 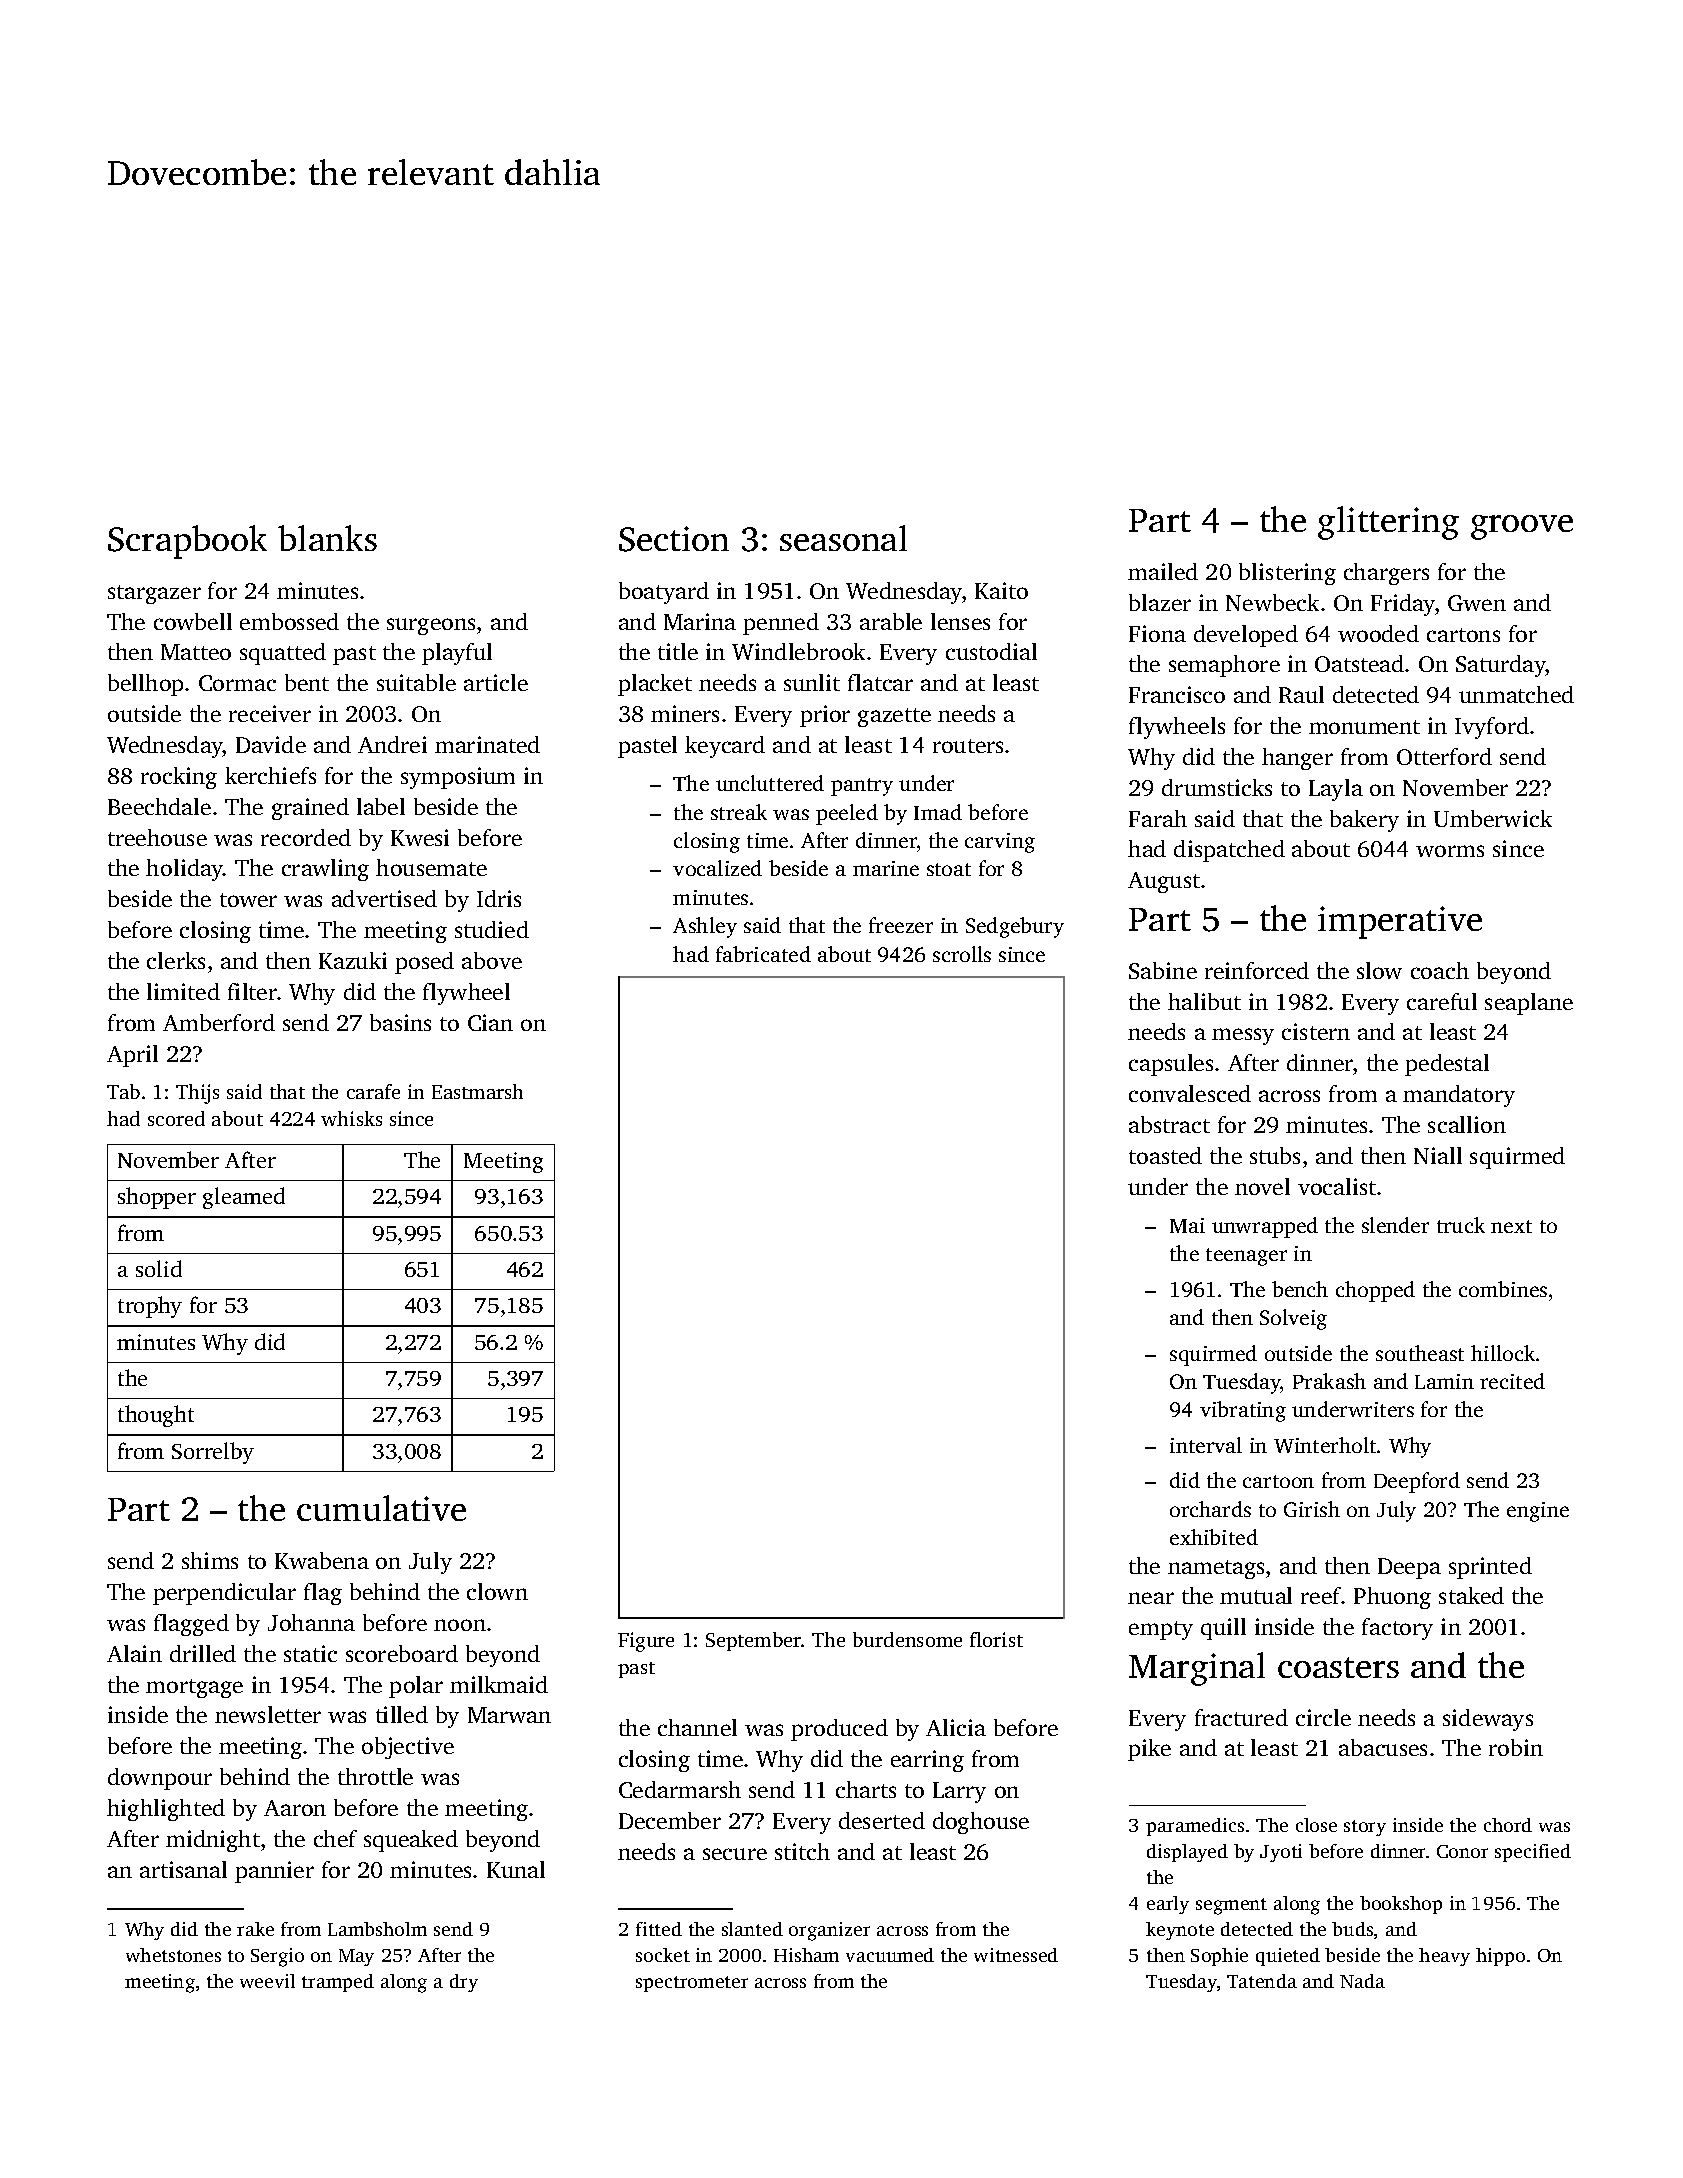 I want to click on worms, so click(x=1450, y=851).
